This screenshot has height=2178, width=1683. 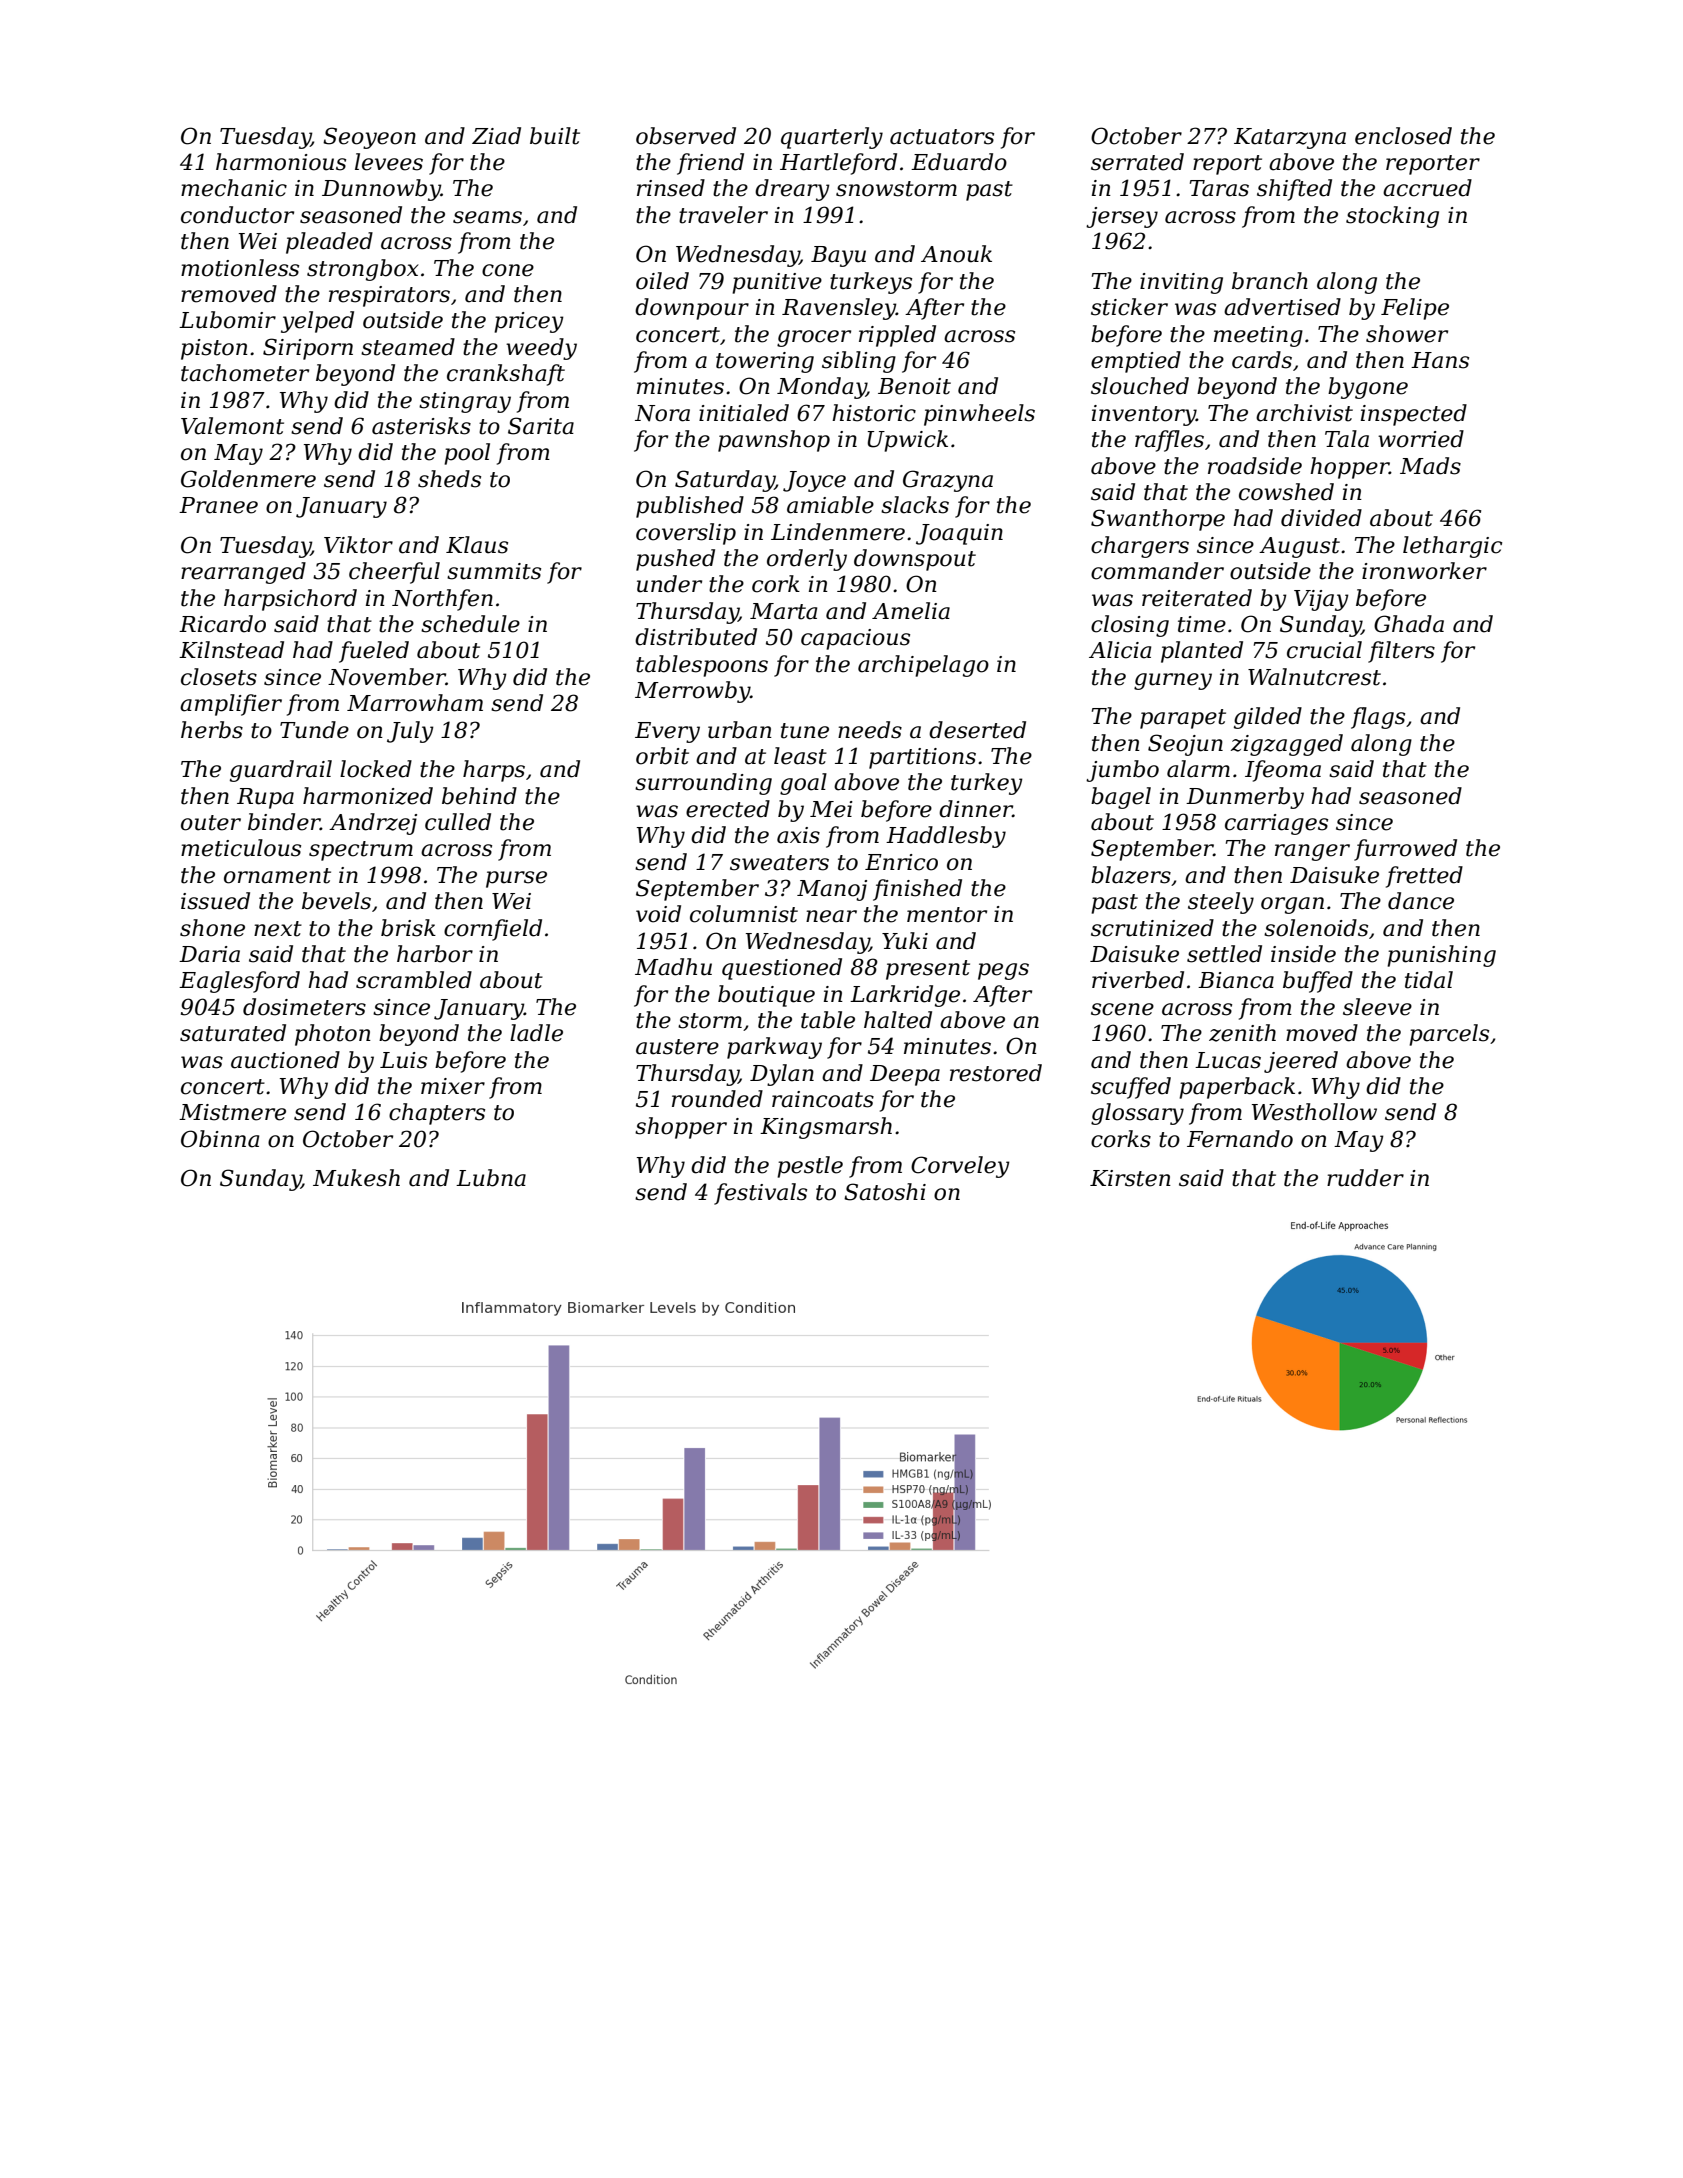 What do you see at coordinates (491, 1178) in the screenshot?
I see `Lubna` at bounding box center [491, 1178].
